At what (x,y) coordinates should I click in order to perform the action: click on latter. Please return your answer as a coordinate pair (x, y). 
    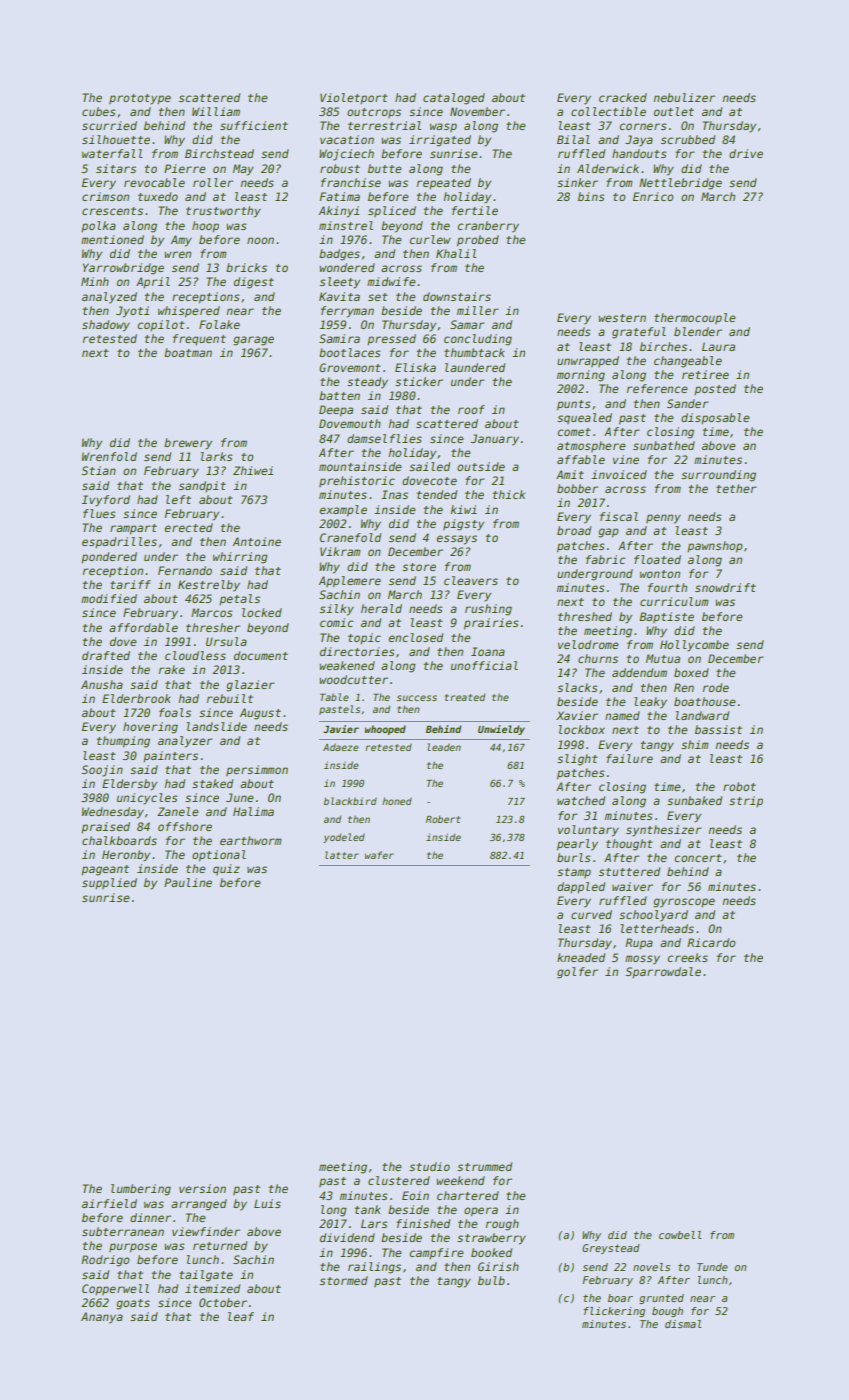
    Looking at the image, I should click on (342, 855).
